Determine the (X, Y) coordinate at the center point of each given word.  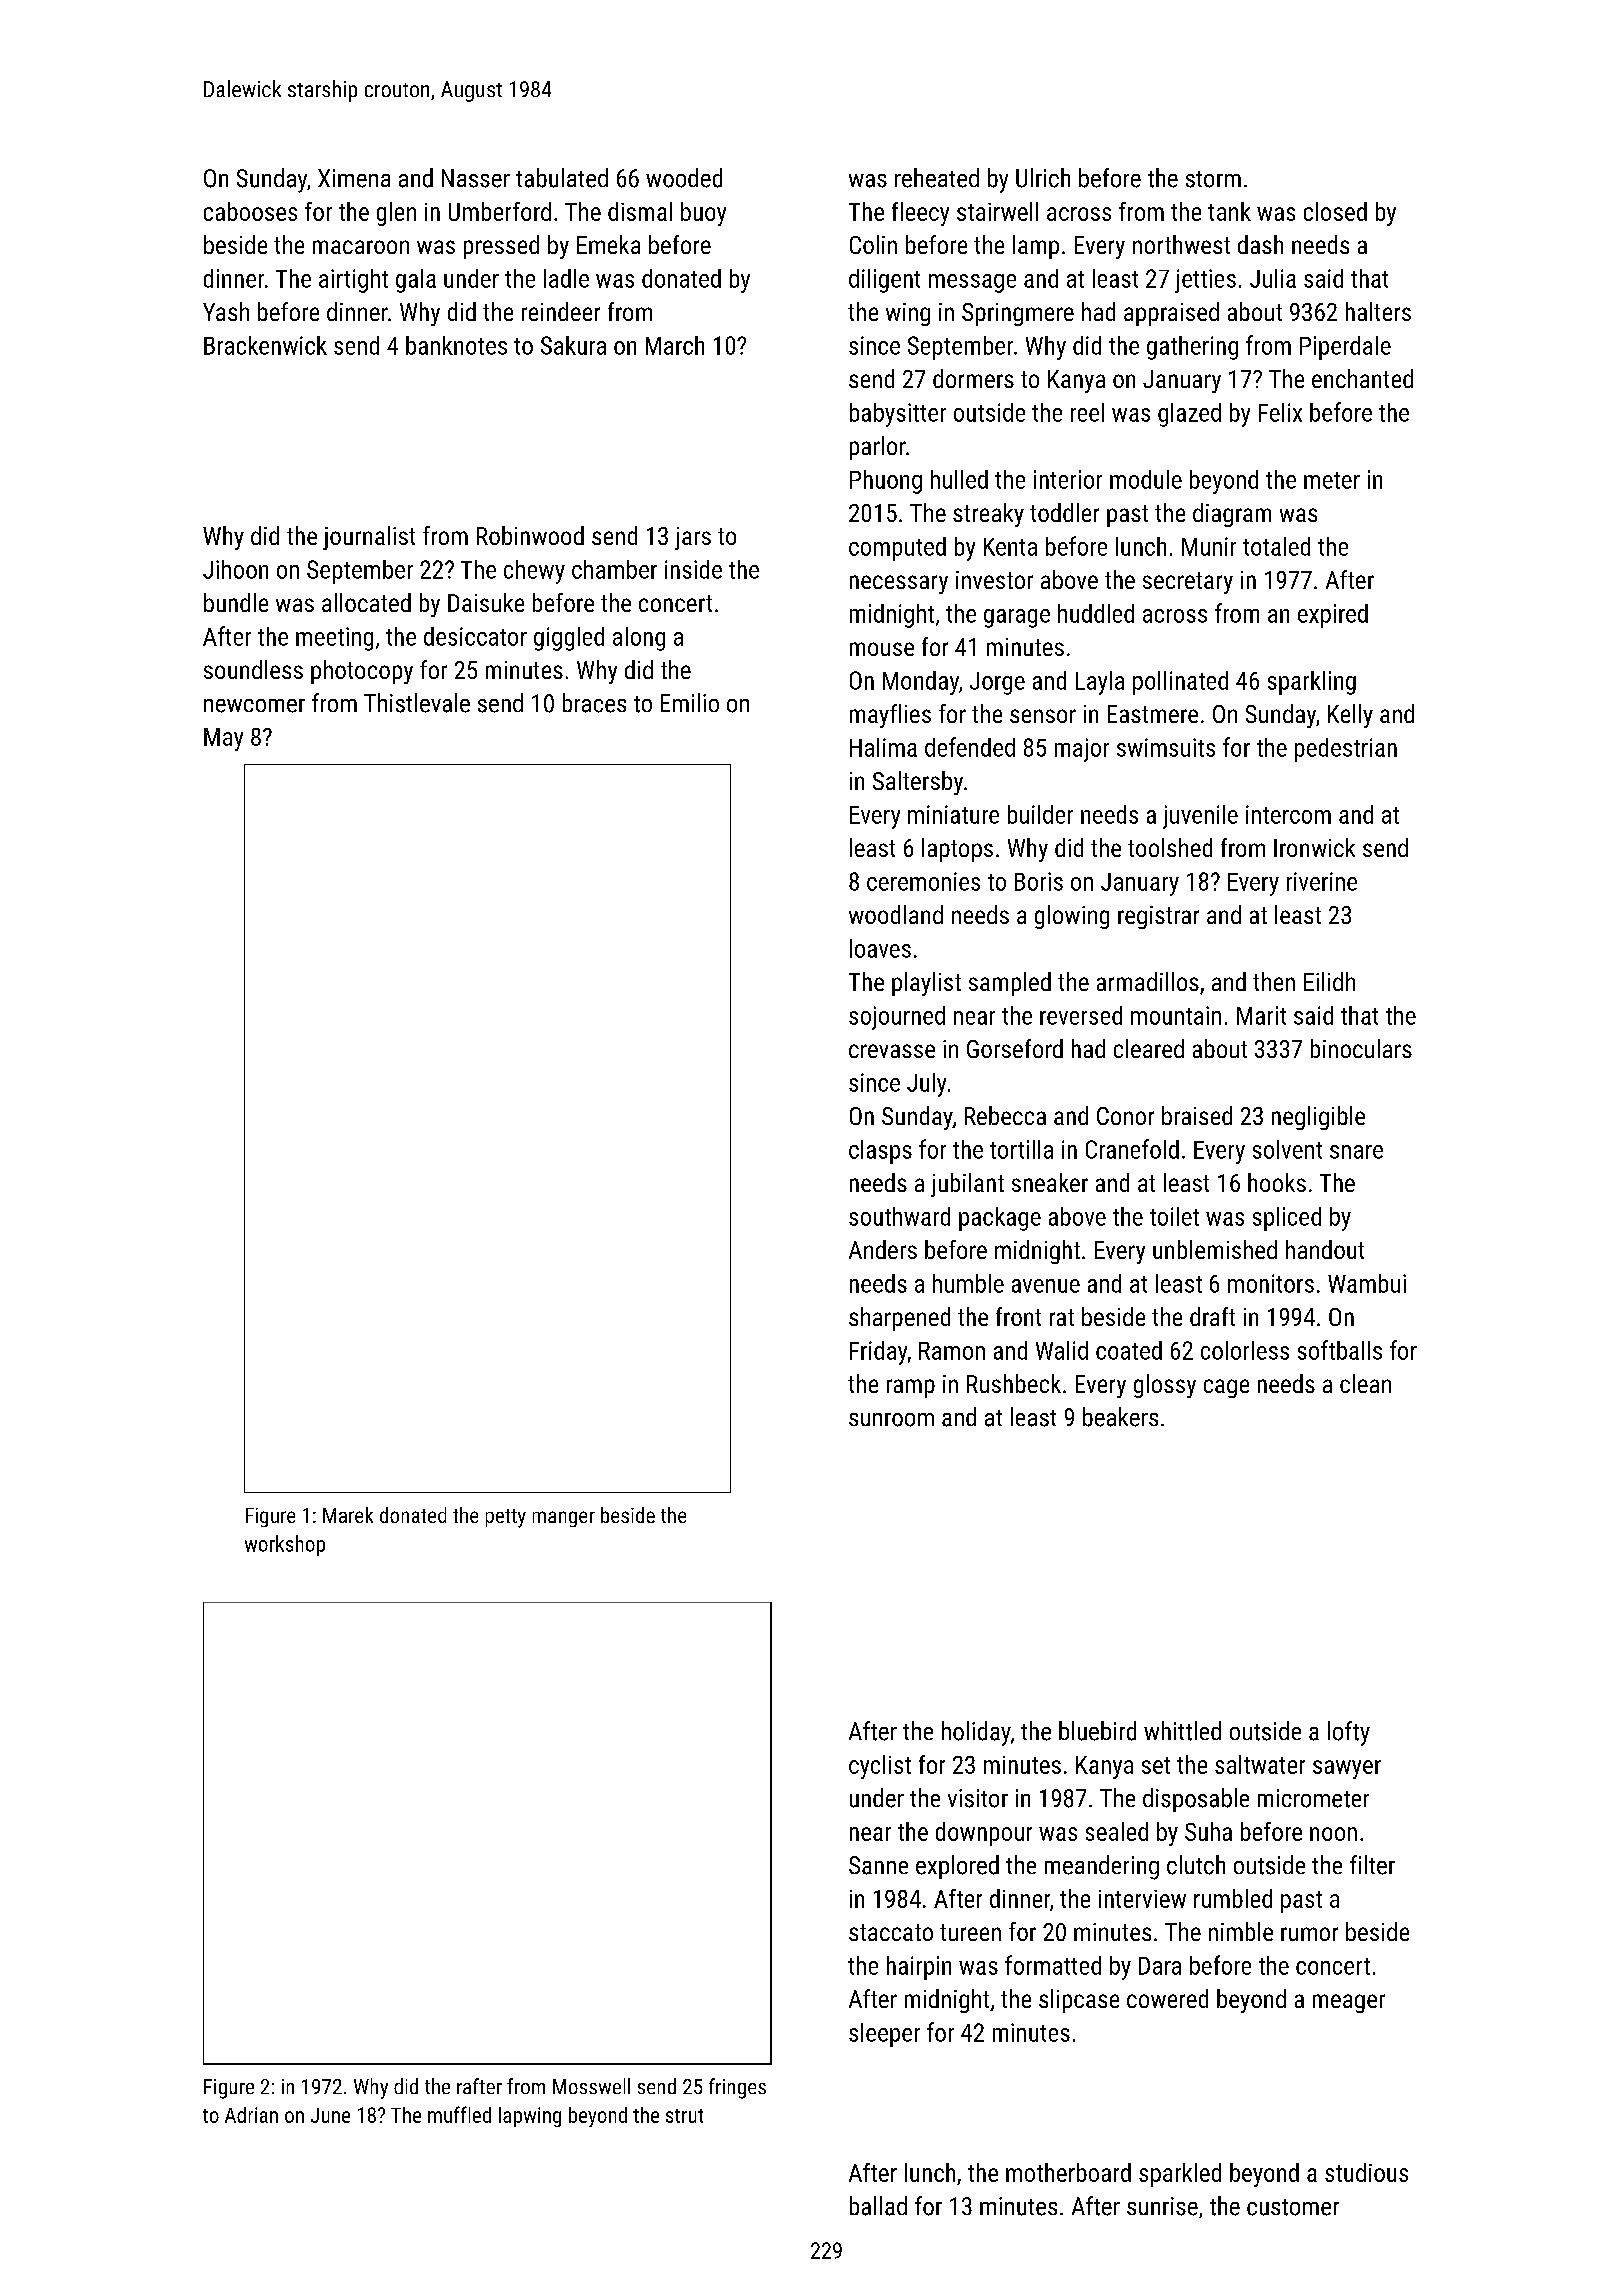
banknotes (456, 345)
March (675, 345)
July (926, 1085)
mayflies (890, 716)
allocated (366, 602)
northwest (1181, 244)
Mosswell (591, 2086)
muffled (459, 2114)
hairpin (919, 1968)
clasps (880, 1152)
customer (1293, 2207)
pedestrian (1346, 750)
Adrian (251, 2115)
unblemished (1215, 1249)
